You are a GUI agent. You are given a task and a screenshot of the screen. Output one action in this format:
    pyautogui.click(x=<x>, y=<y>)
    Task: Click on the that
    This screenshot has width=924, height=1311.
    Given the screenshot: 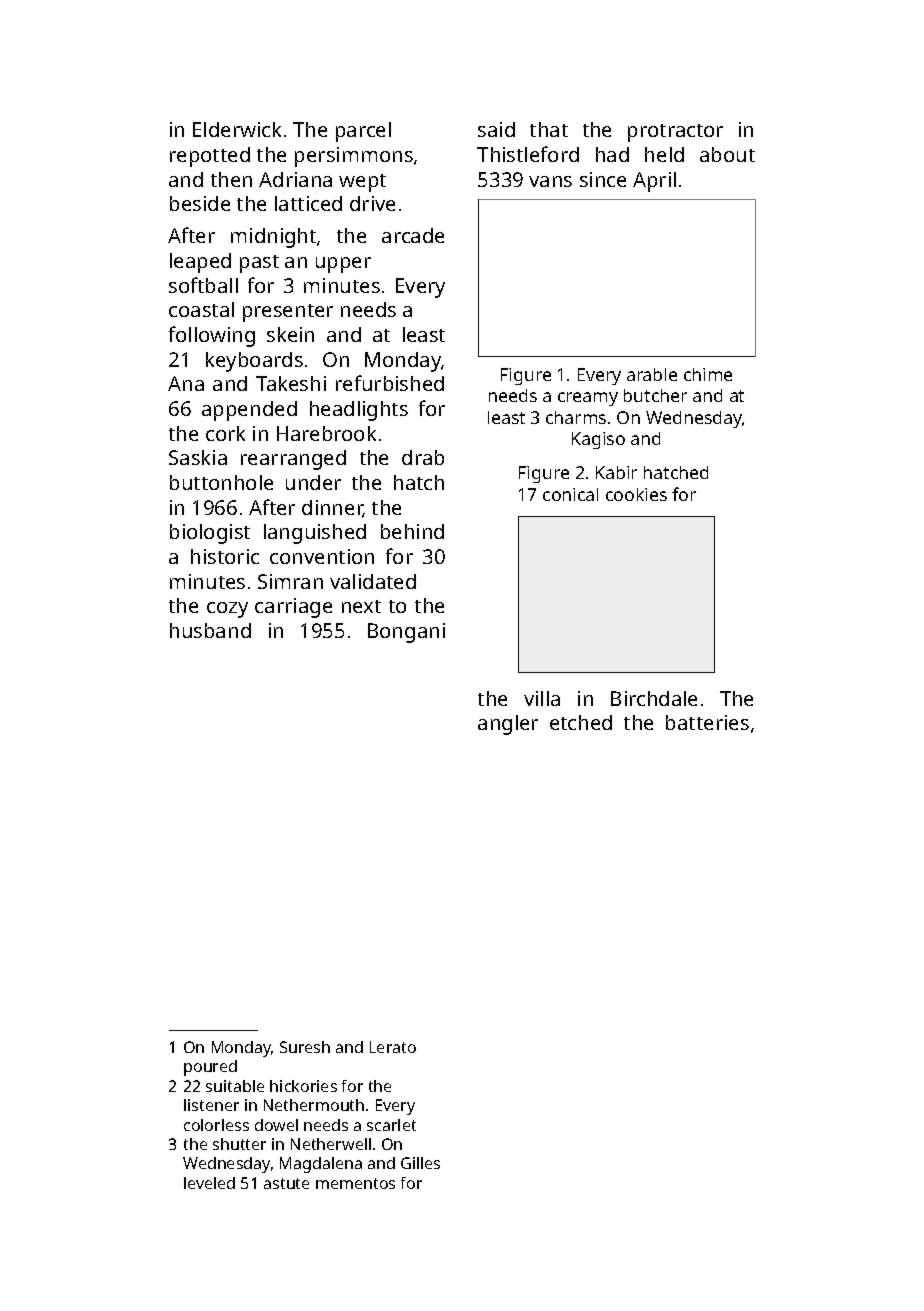 What is the action you would take?
    pyautogui.click(x=549, y=129)
